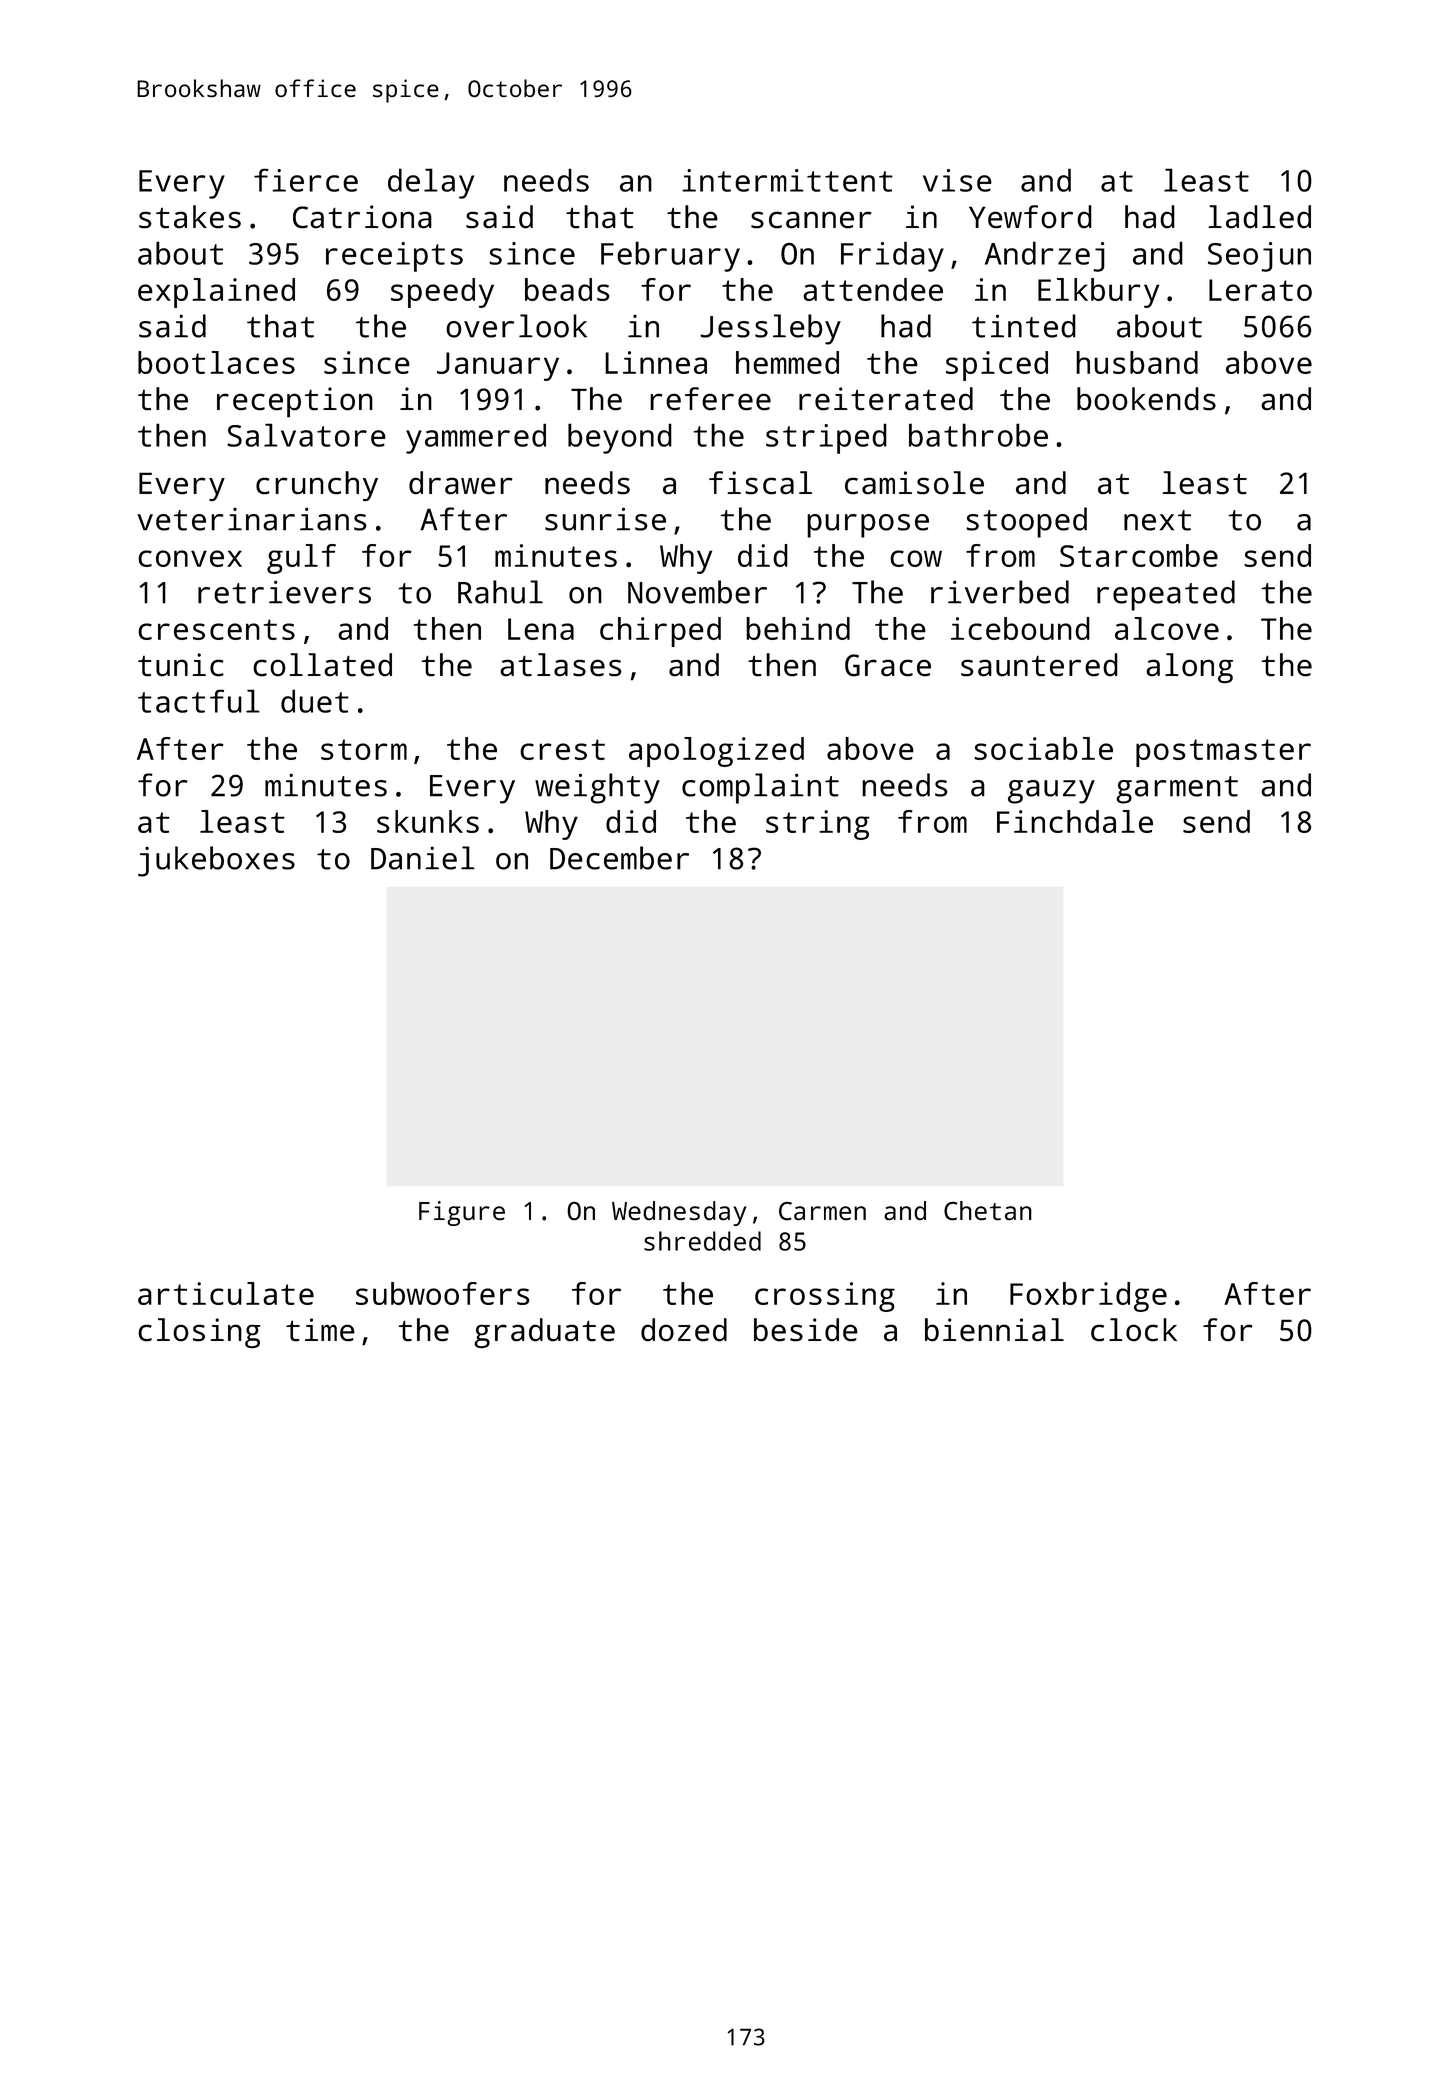 The height and width of the screenshot is (2100, 1450). What do you see at coordinates (306, 180) in the screenshot?
I see `fierce` at bounding box center [306, 180].
